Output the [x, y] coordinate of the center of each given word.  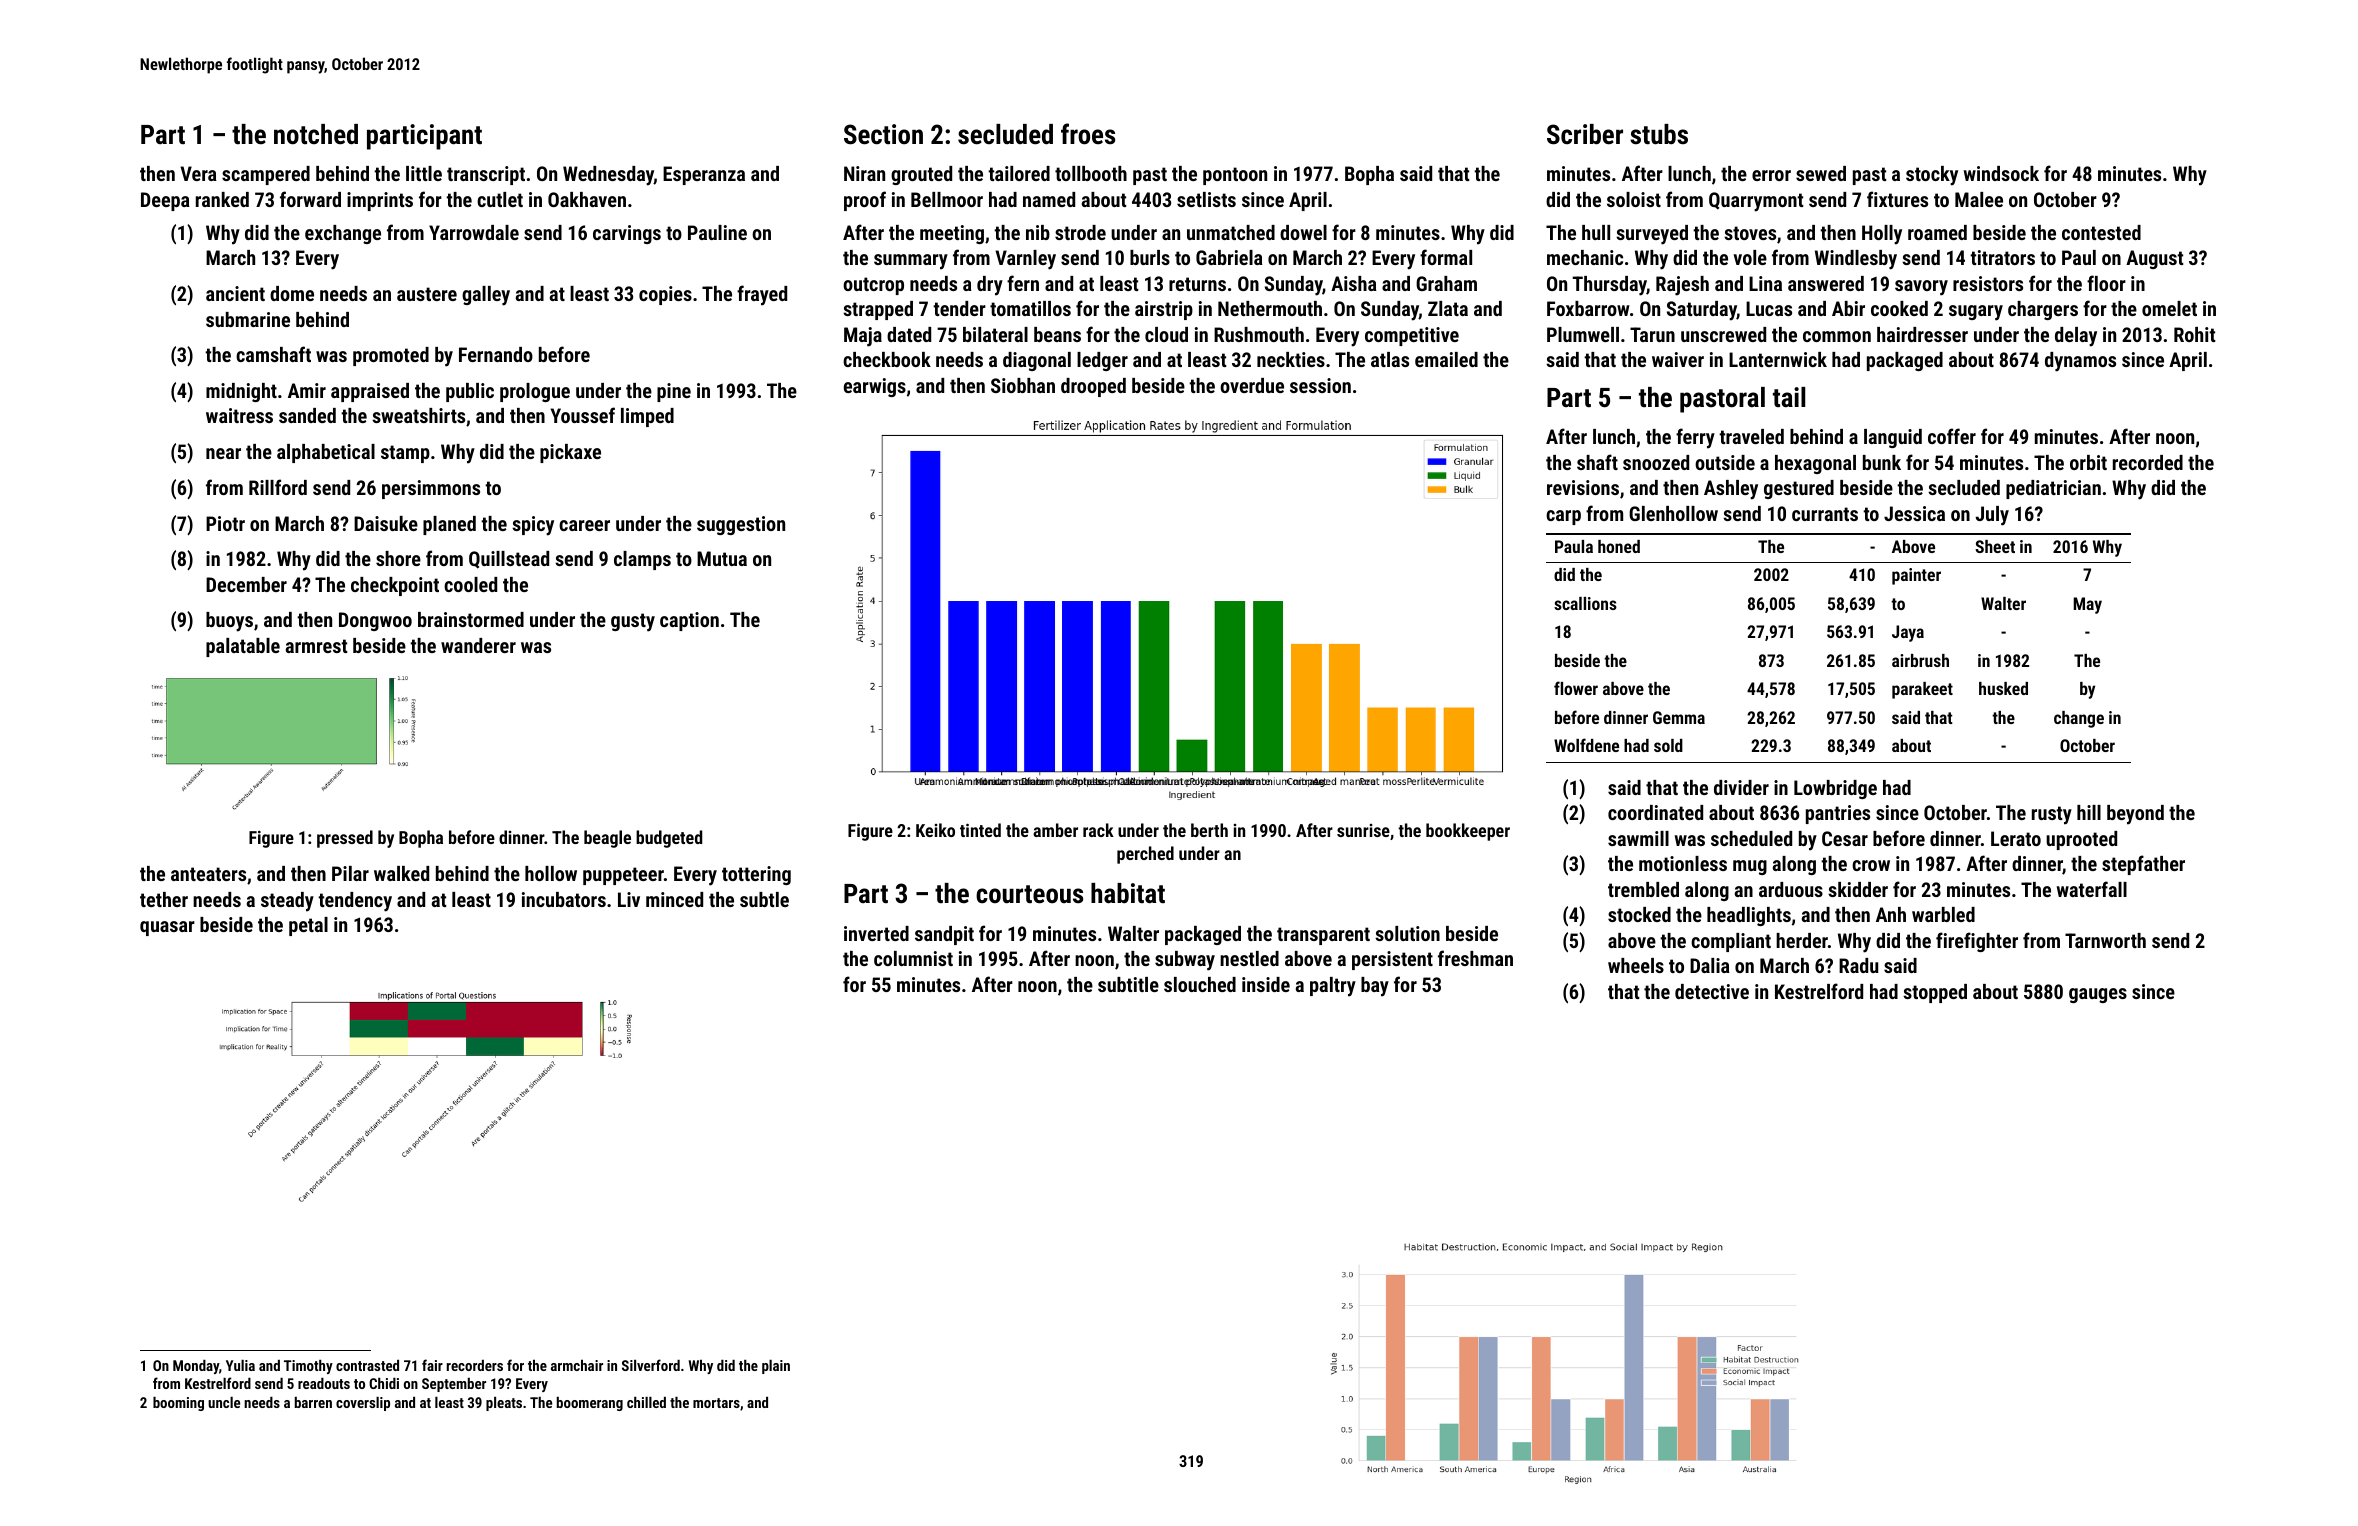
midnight [241, 392]
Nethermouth [1270, 308]
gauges [2098, 995]
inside [1266, 984]
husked [2003, 688]
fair [432, 1365]
